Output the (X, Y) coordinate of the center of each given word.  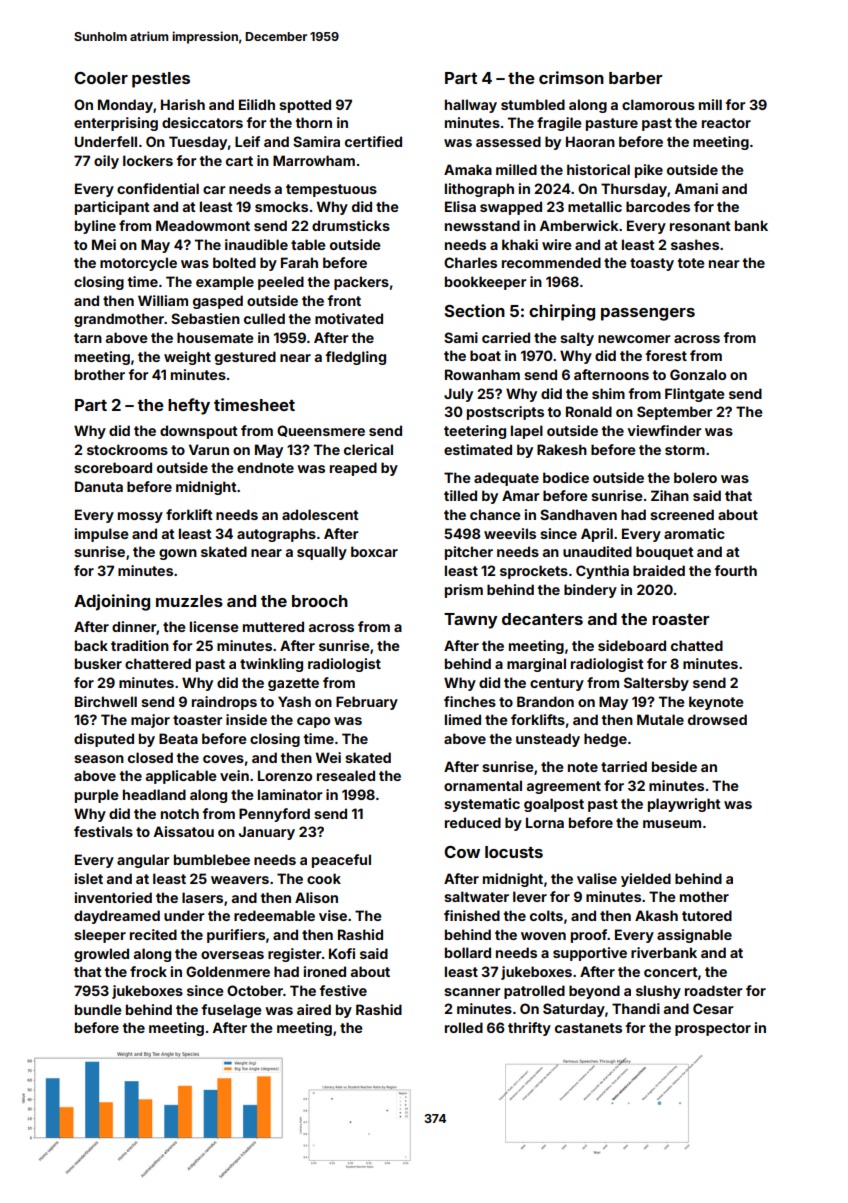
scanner (472, 992)
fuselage (232, 1011)
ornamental (483, 785)
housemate (215, 337)
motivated (349, 318)
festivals (103, 831)
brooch (320, 601)
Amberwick (579, 225)
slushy (658, 992)
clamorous (658, 104)
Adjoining (112, 602)
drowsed (717, 719)
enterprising (116, 124)
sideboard (632, 645)
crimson (571, 77)
